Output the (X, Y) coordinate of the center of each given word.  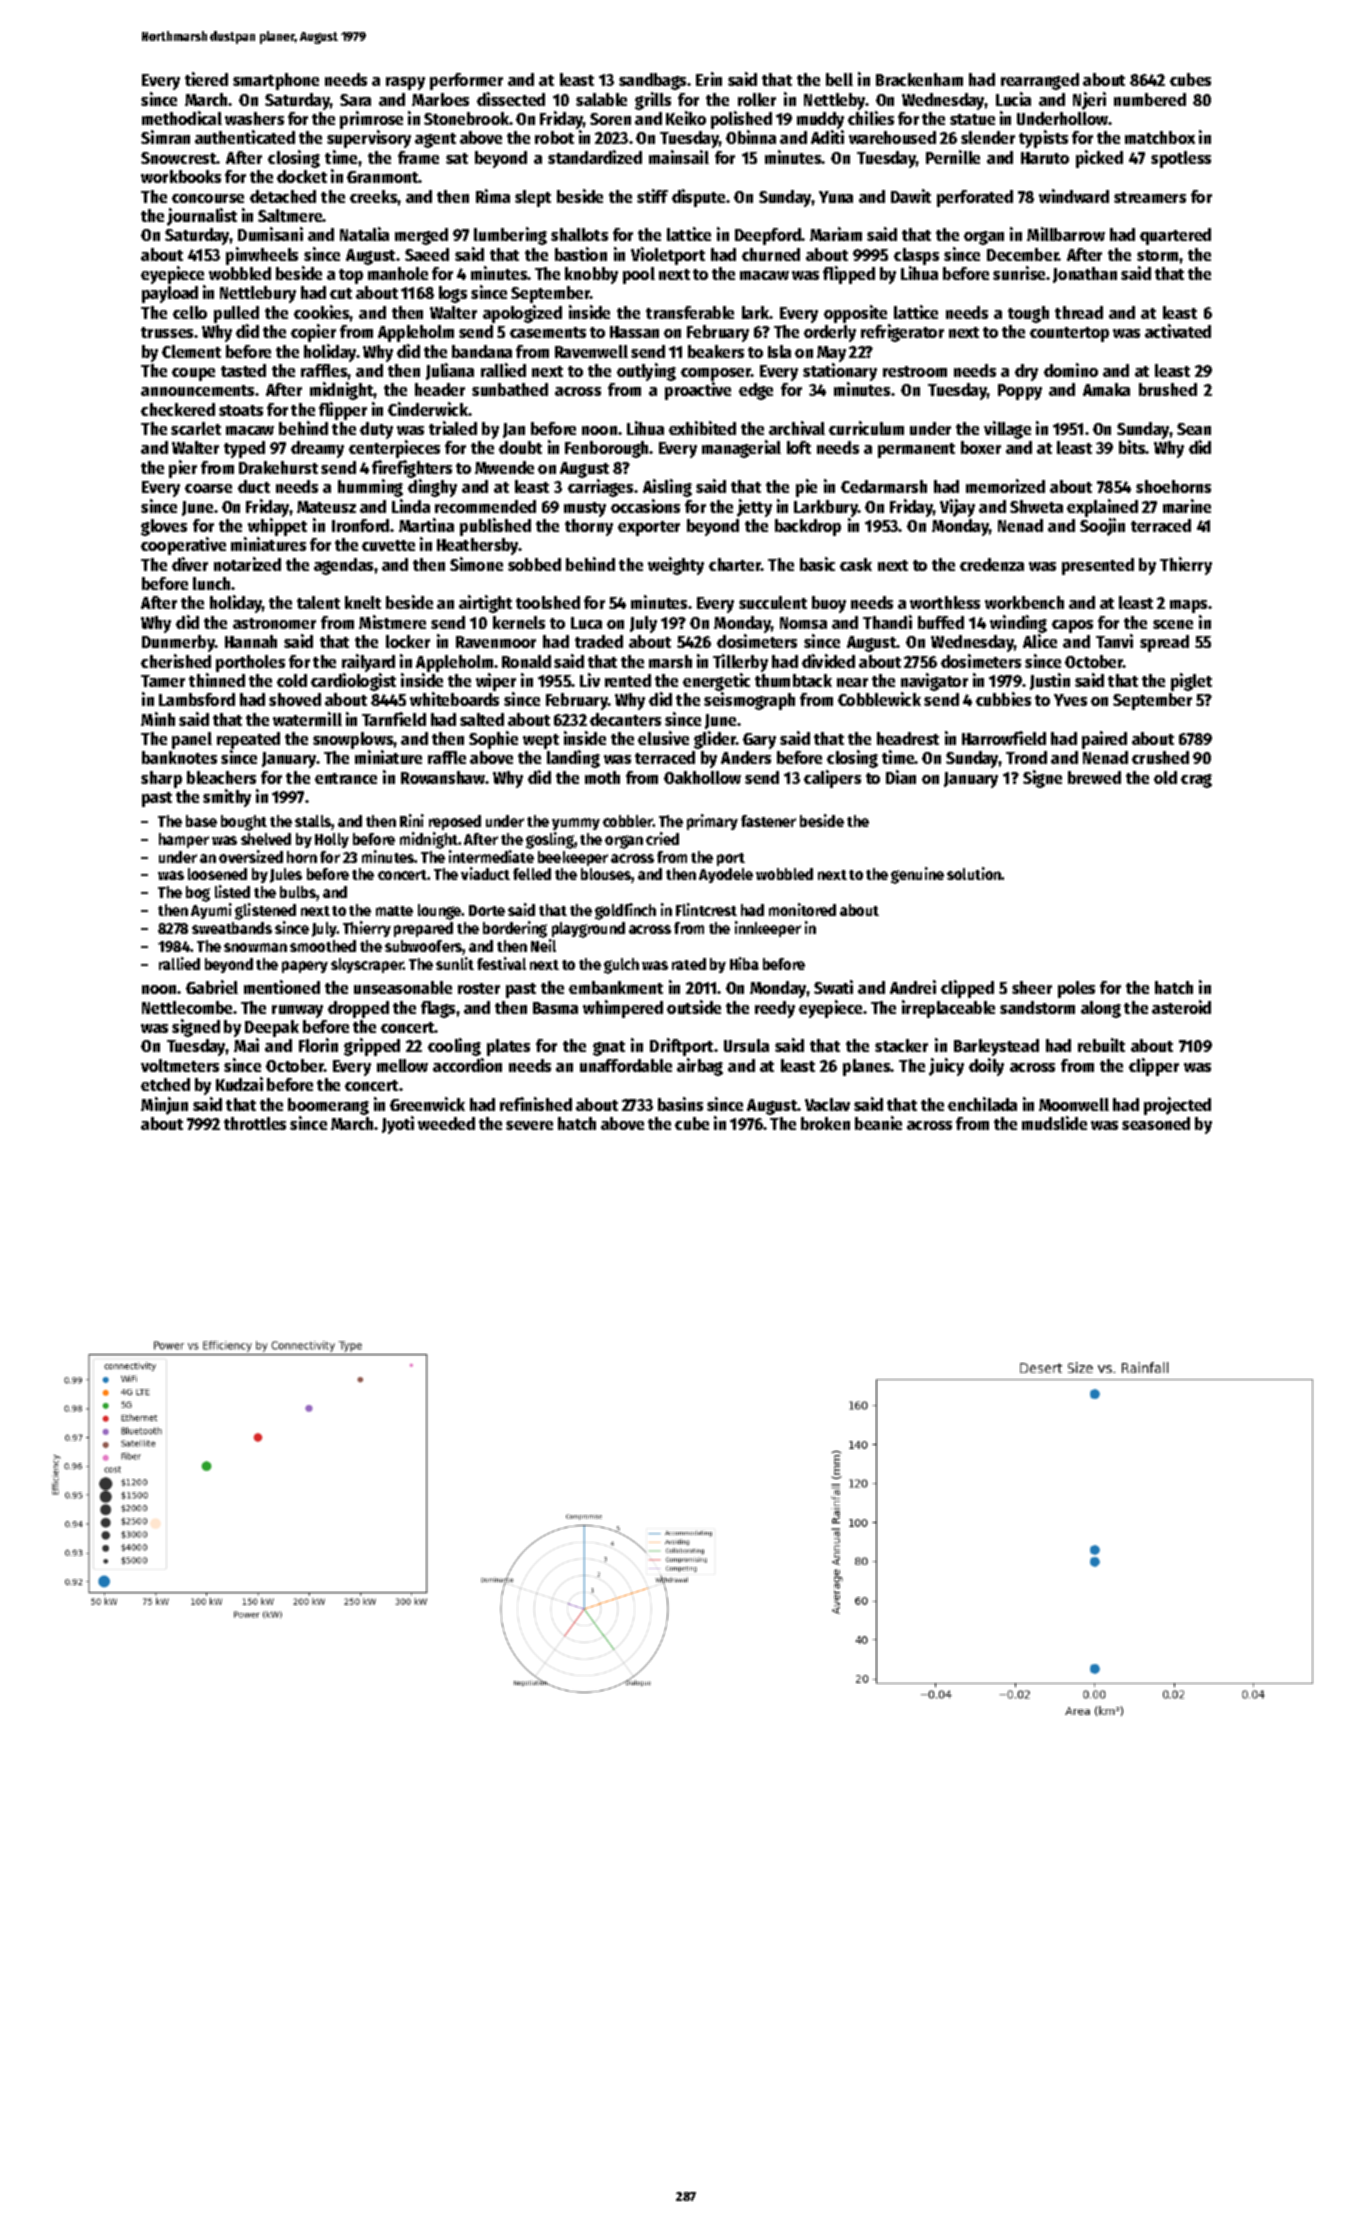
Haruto (1045, 158)
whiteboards (454, 699)
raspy (405, 83)
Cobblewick (879, 699)
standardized (595, 157)
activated (1178, 331)
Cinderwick (428, 409)
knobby (591, 275)
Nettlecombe (188, 1007)
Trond (1026, 757)
